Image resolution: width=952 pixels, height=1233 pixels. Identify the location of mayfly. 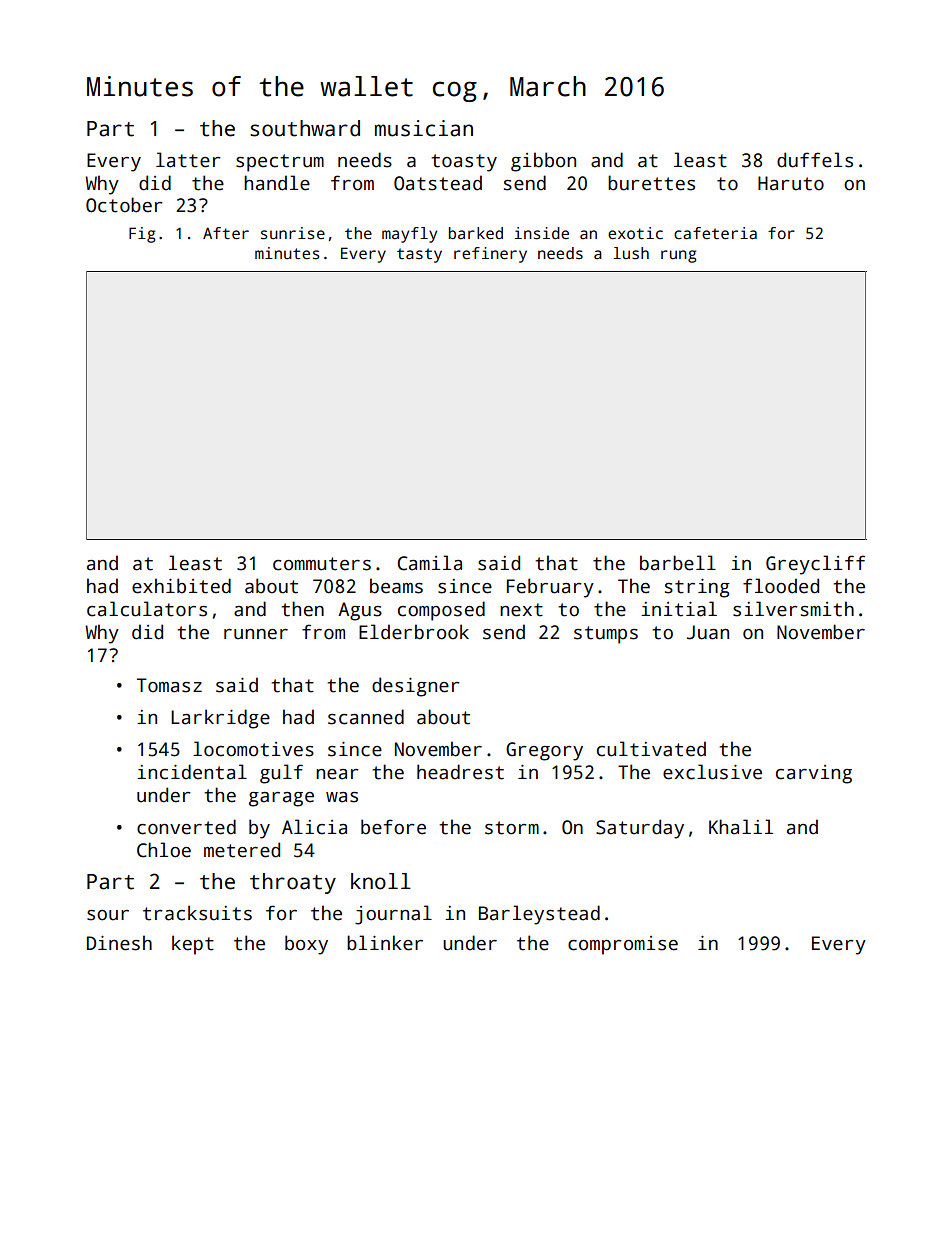
(409, 235).
